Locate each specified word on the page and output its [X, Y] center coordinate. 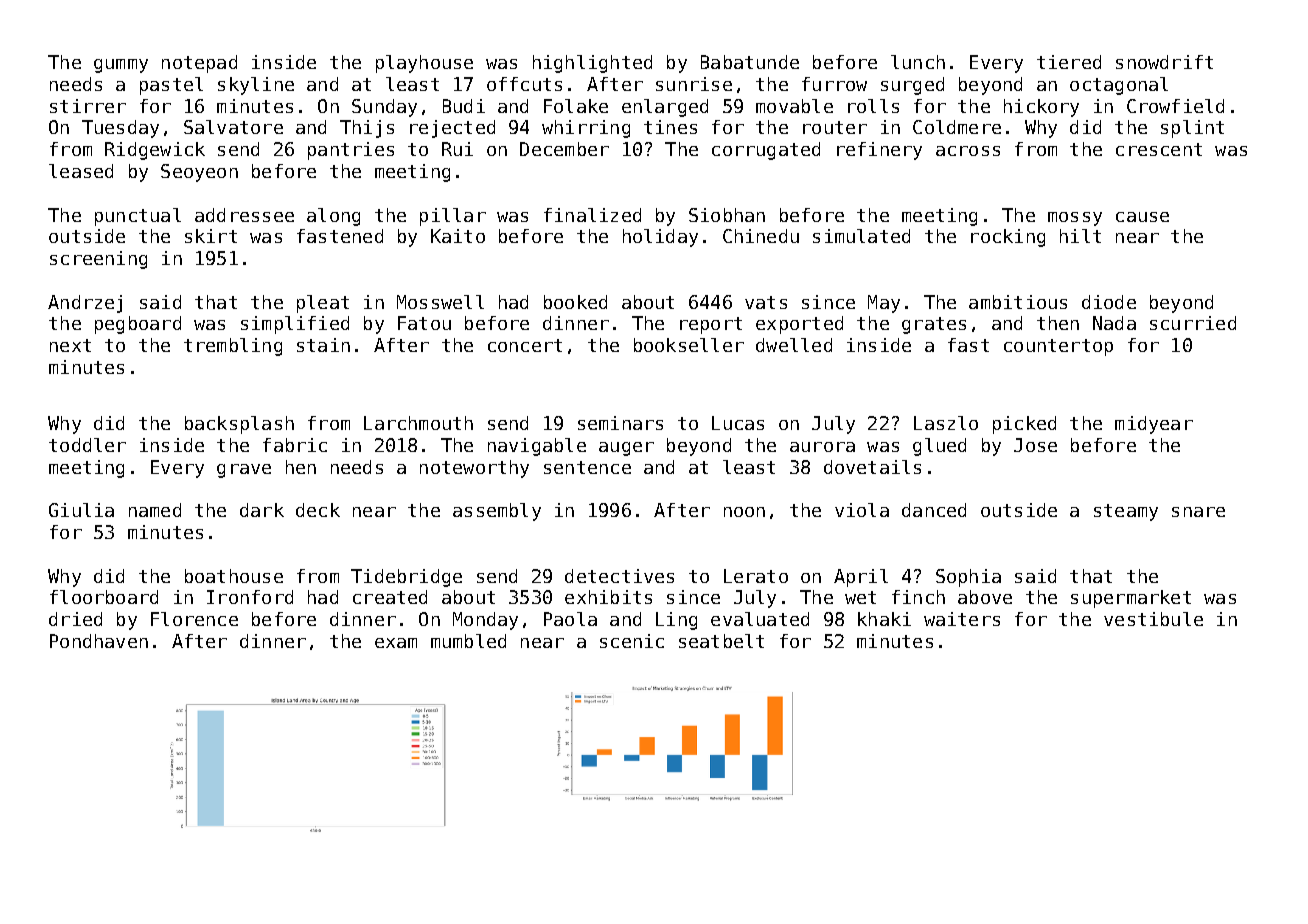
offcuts [524, 84]
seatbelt [721, 641]
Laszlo [946, 423]
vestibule [1153, 619]
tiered [1069, 62]
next [70, 345]
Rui [457, 149]
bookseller [689, 345]
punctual [138, 217]
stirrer [88, 106]
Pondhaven [99, 641]
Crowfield [1175, 106]
